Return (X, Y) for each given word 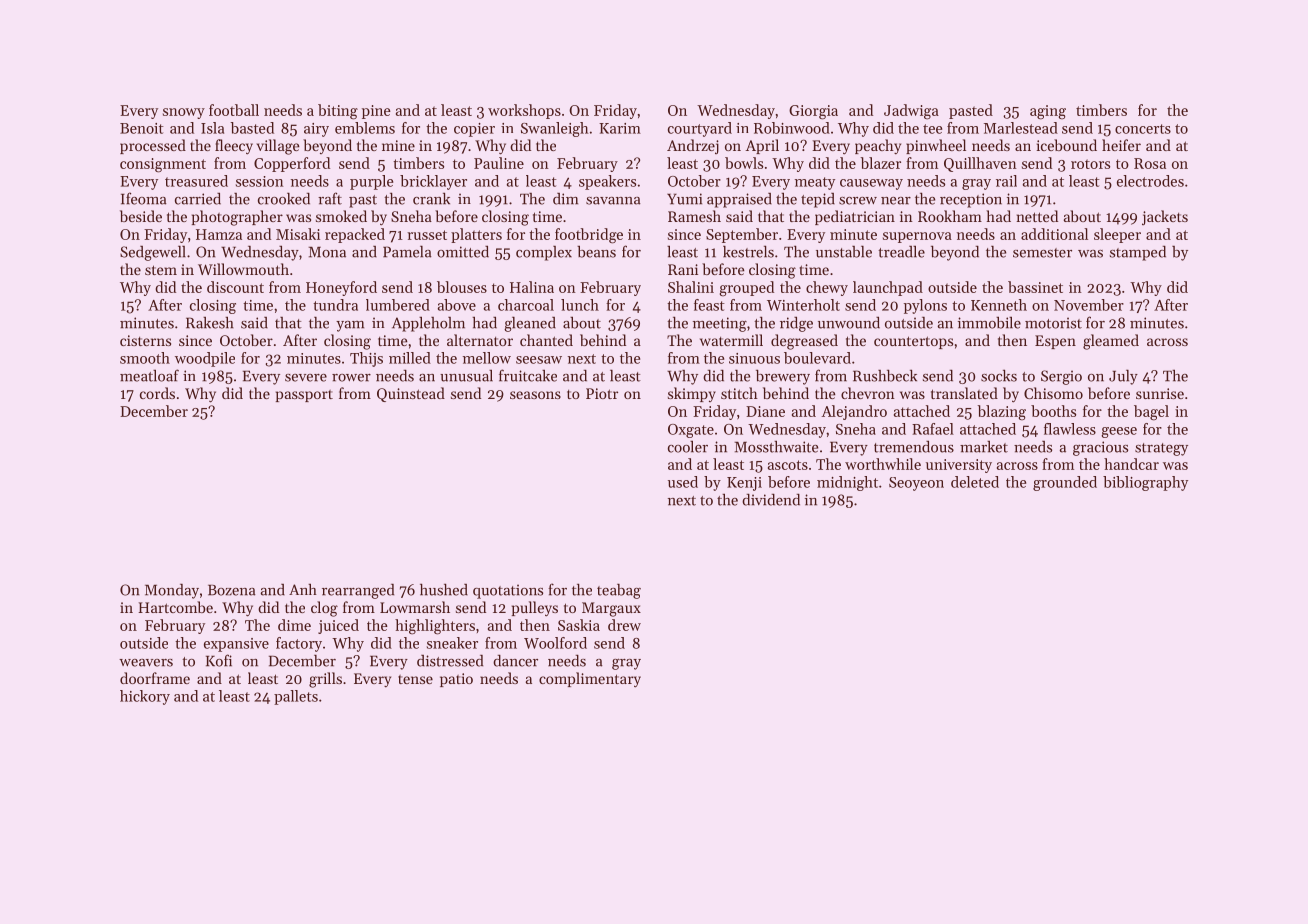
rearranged (358, 591)
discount (235, 287)
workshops (524, 111)
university (959, 466)
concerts (1143, 129)
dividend (771, 500)
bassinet (1035, 287)
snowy (184, 113)
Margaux (611, 609)
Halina (532, 287)
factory (299, 644)
